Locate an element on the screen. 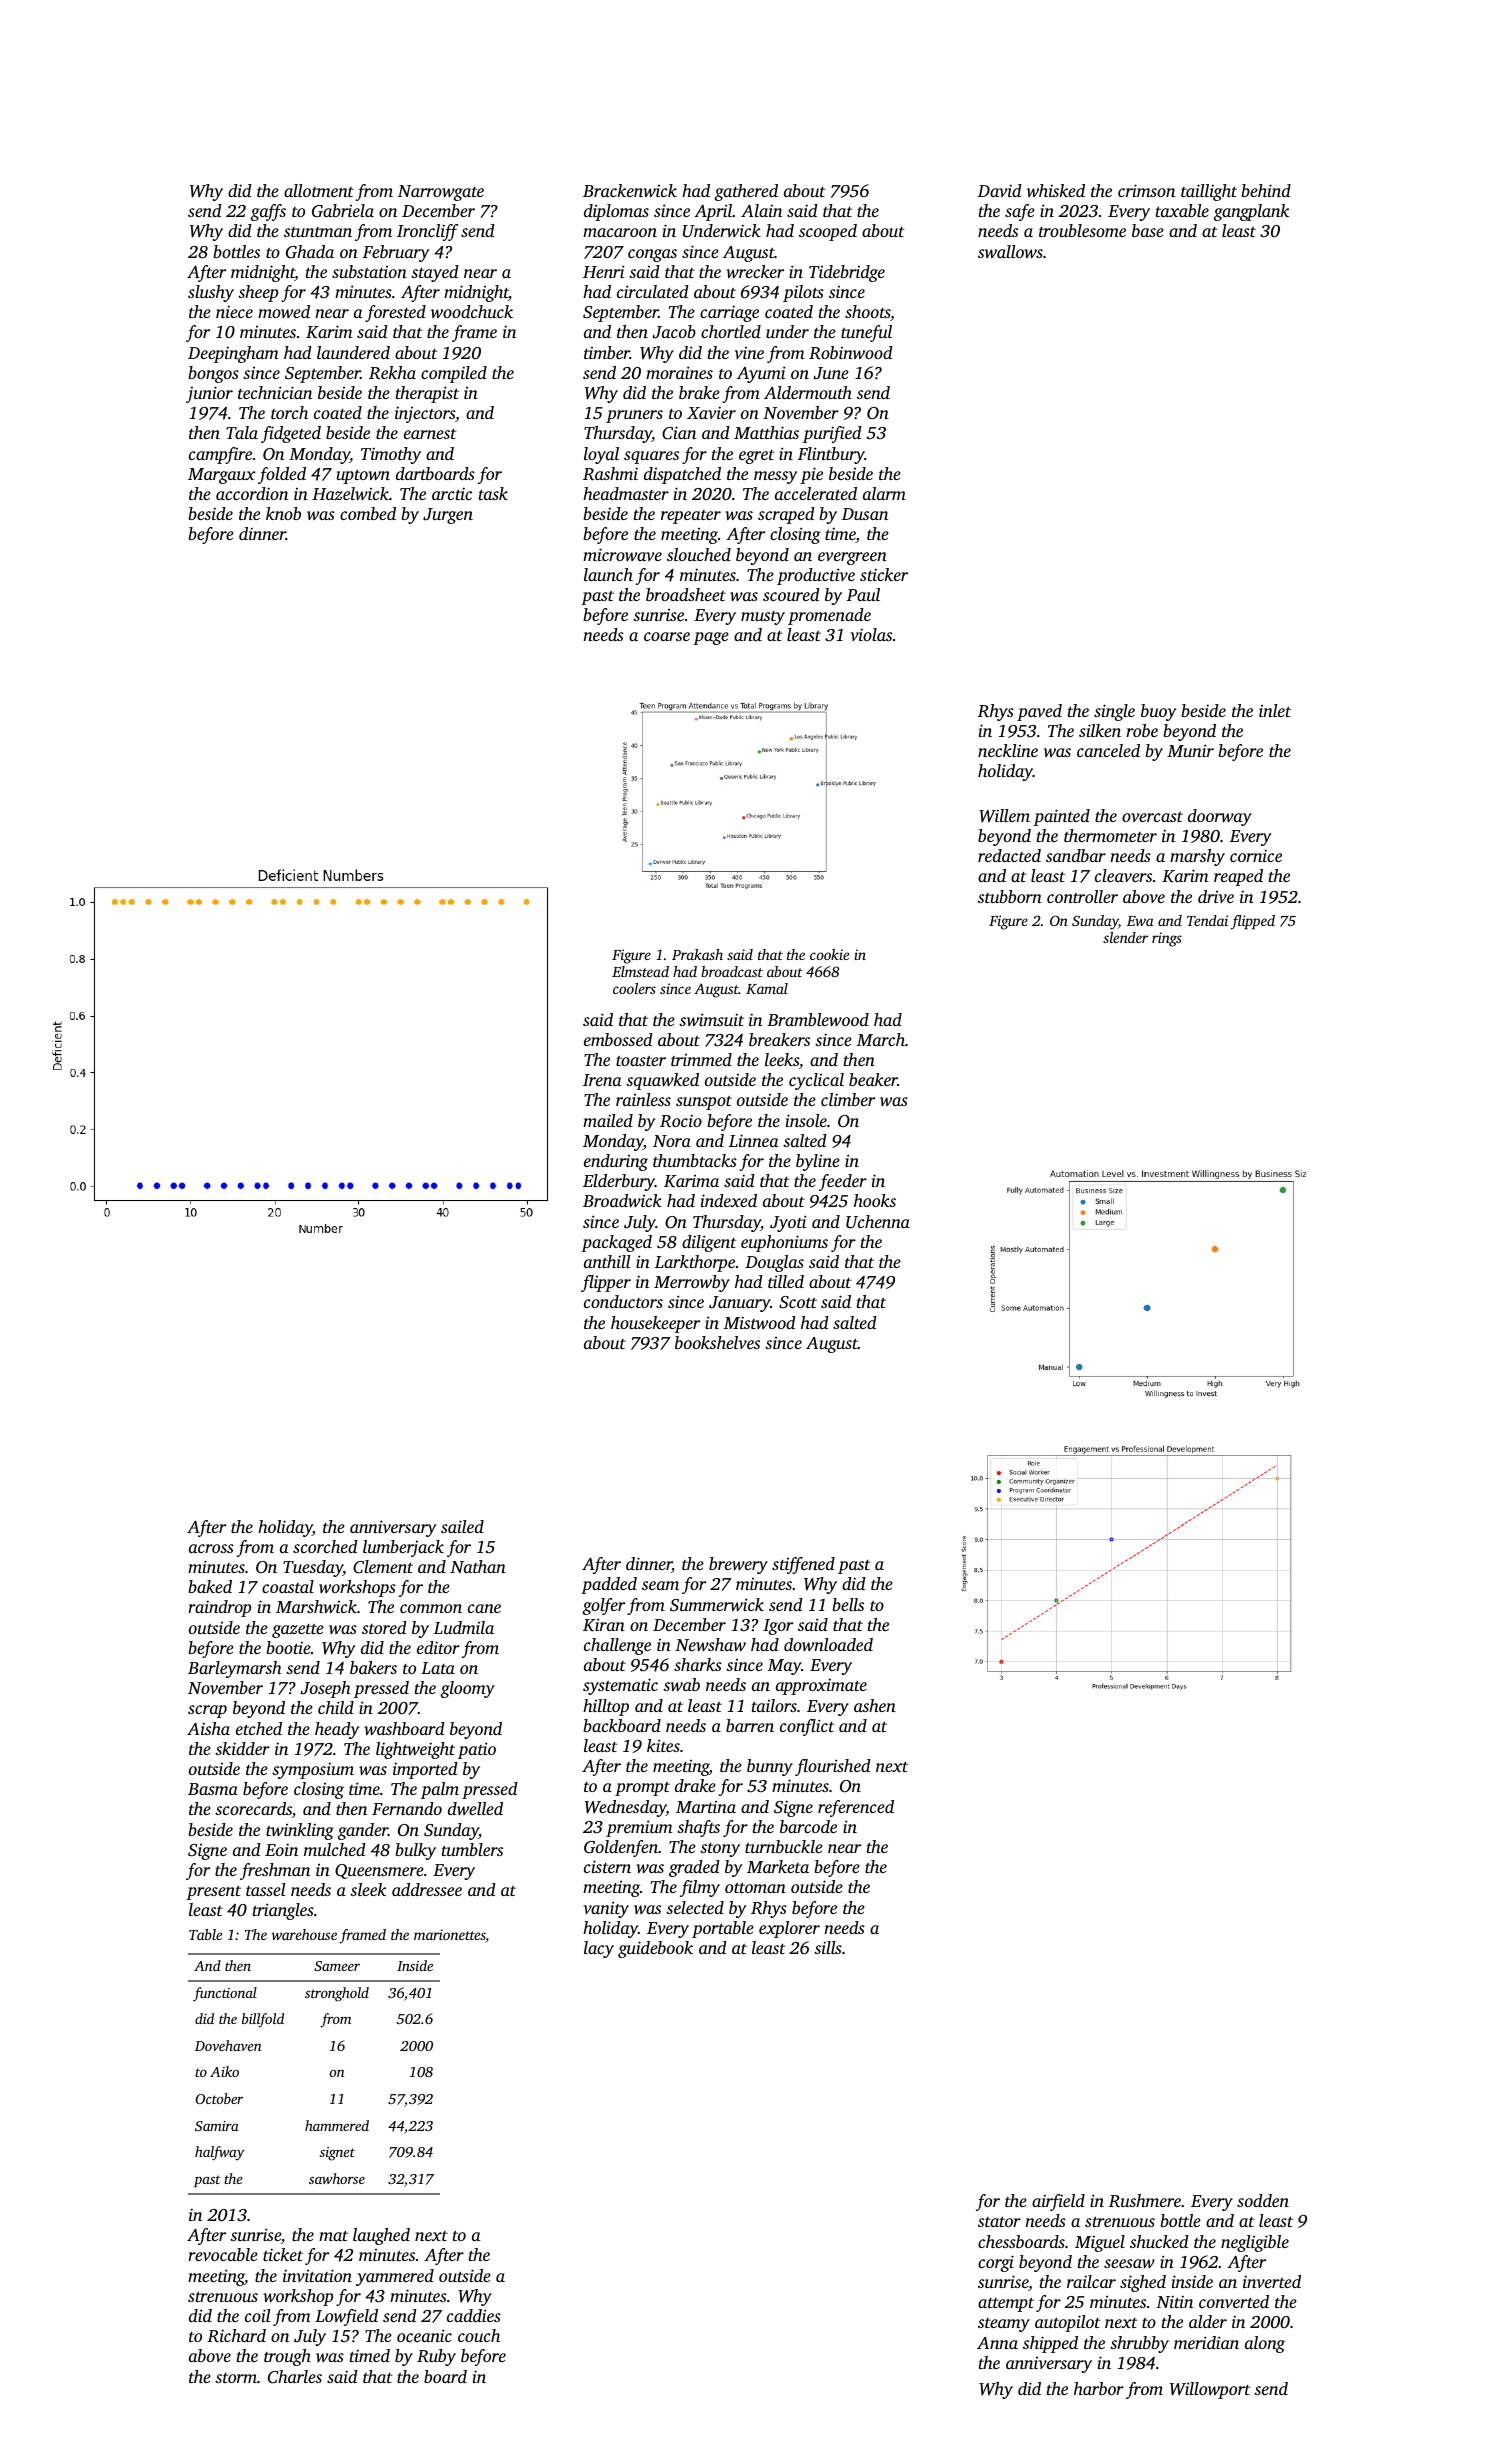 The width and height of the screenshot is (1496, 2464). gaffs is located at coordinates (268, 212).
